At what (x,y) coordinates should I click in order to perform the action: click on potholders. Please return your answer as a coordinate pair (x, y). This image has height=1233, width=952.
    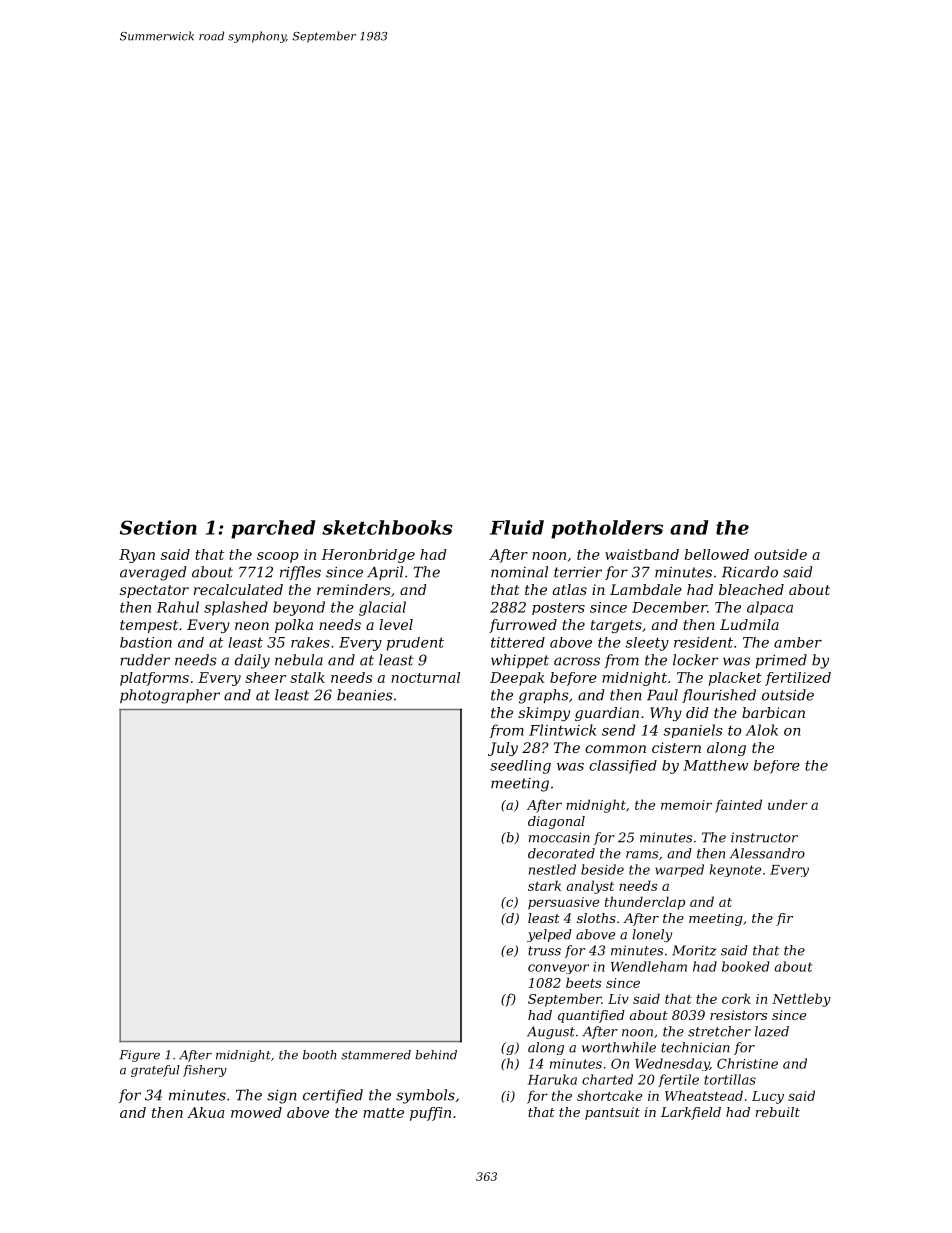
    Looking at the image, I should click on (607, 529).
